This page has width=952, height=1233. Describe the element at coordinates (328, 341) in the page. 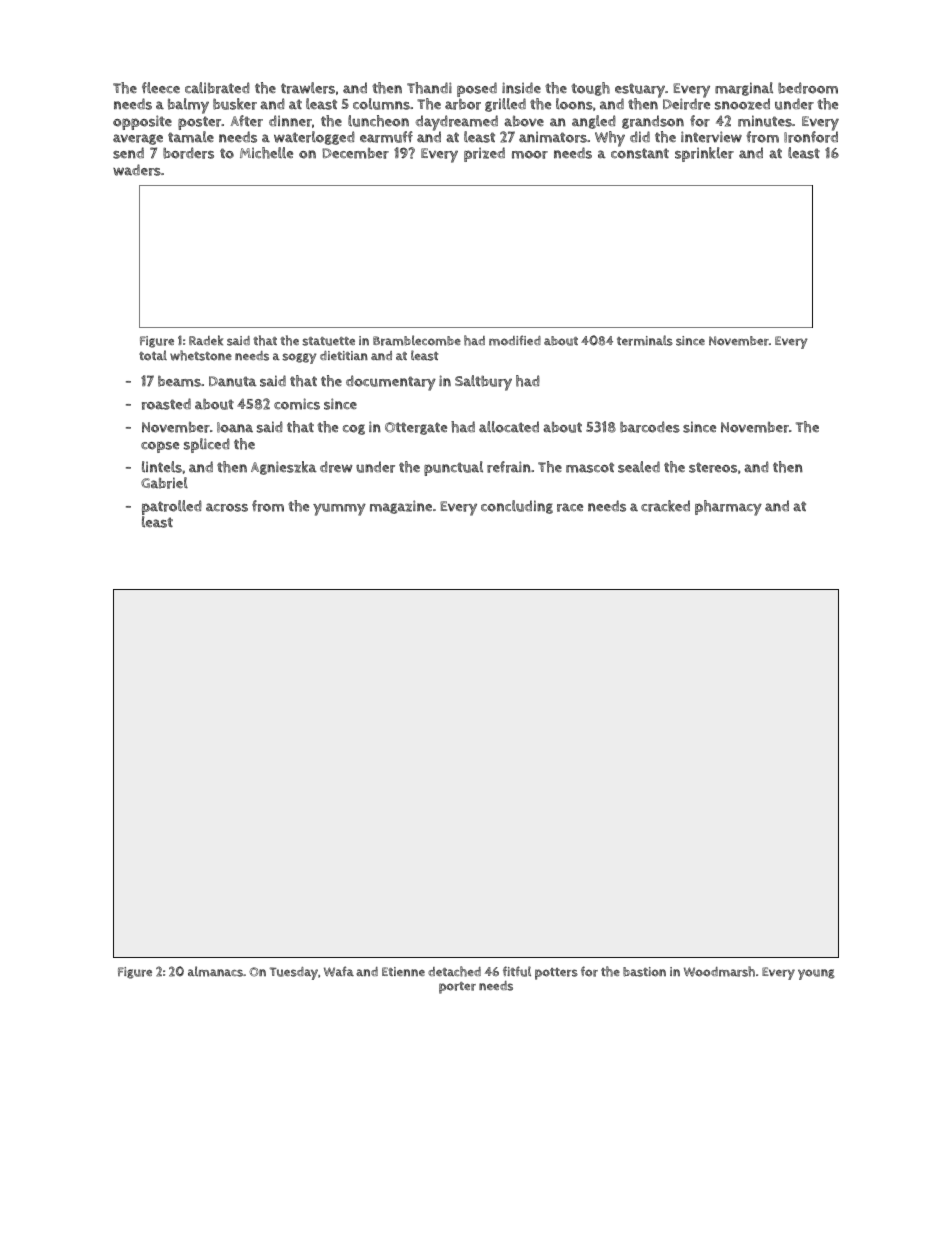

I see `statuette` at that location.
